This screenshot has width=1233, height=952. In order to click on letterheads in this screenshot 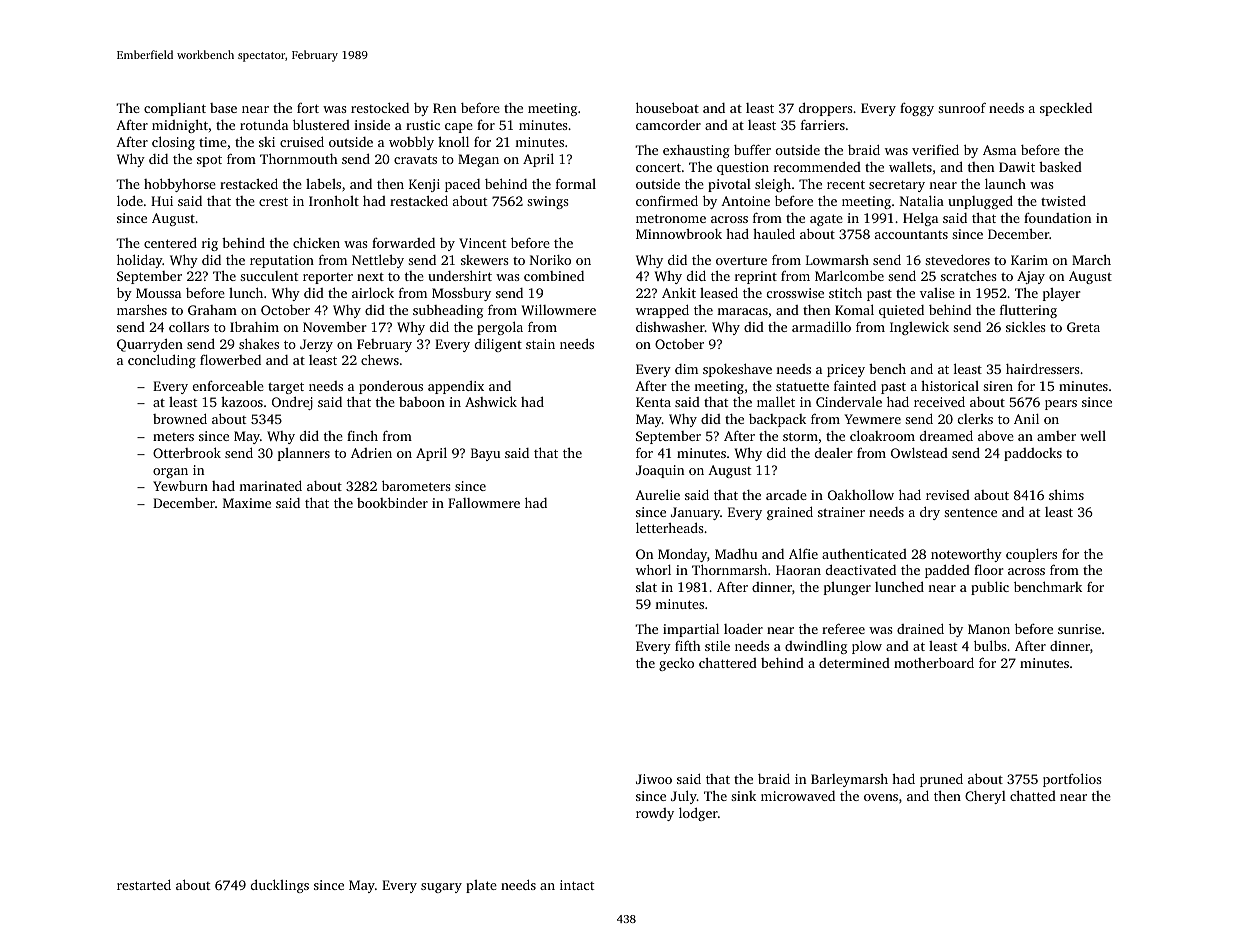, I will do `click(669, 527)`.
